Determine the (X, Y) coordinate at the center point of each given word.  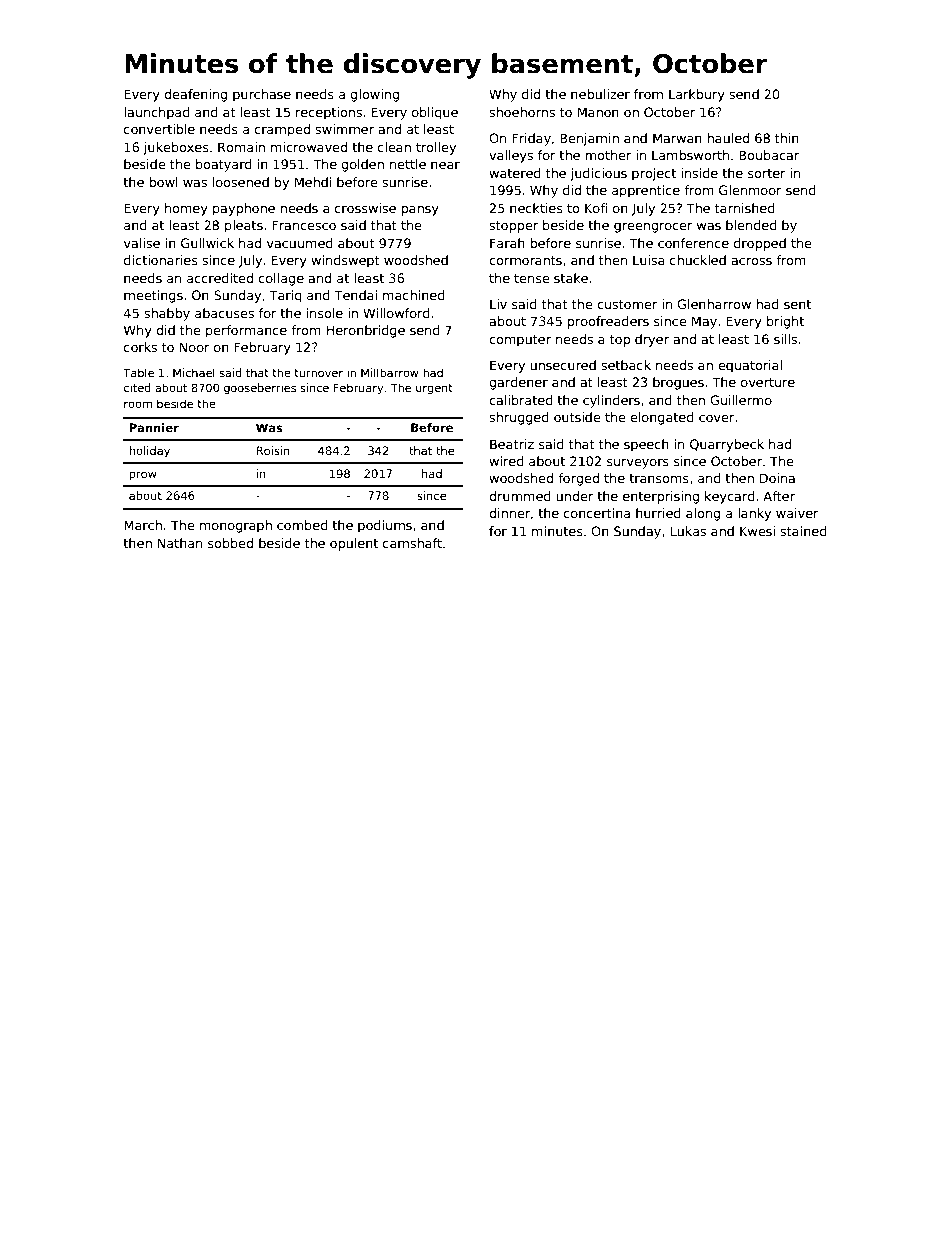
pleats (244, 226)
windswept (345, 261)
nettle (408, 164)
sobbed (230, 543)
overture (768, 382)
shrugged (519, 418)
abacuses (224, 313)
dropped (760, 244)
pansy (420, 211)
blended (751, 225)
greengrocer (653, 228)
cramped (282, 130)
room (138, 404)
